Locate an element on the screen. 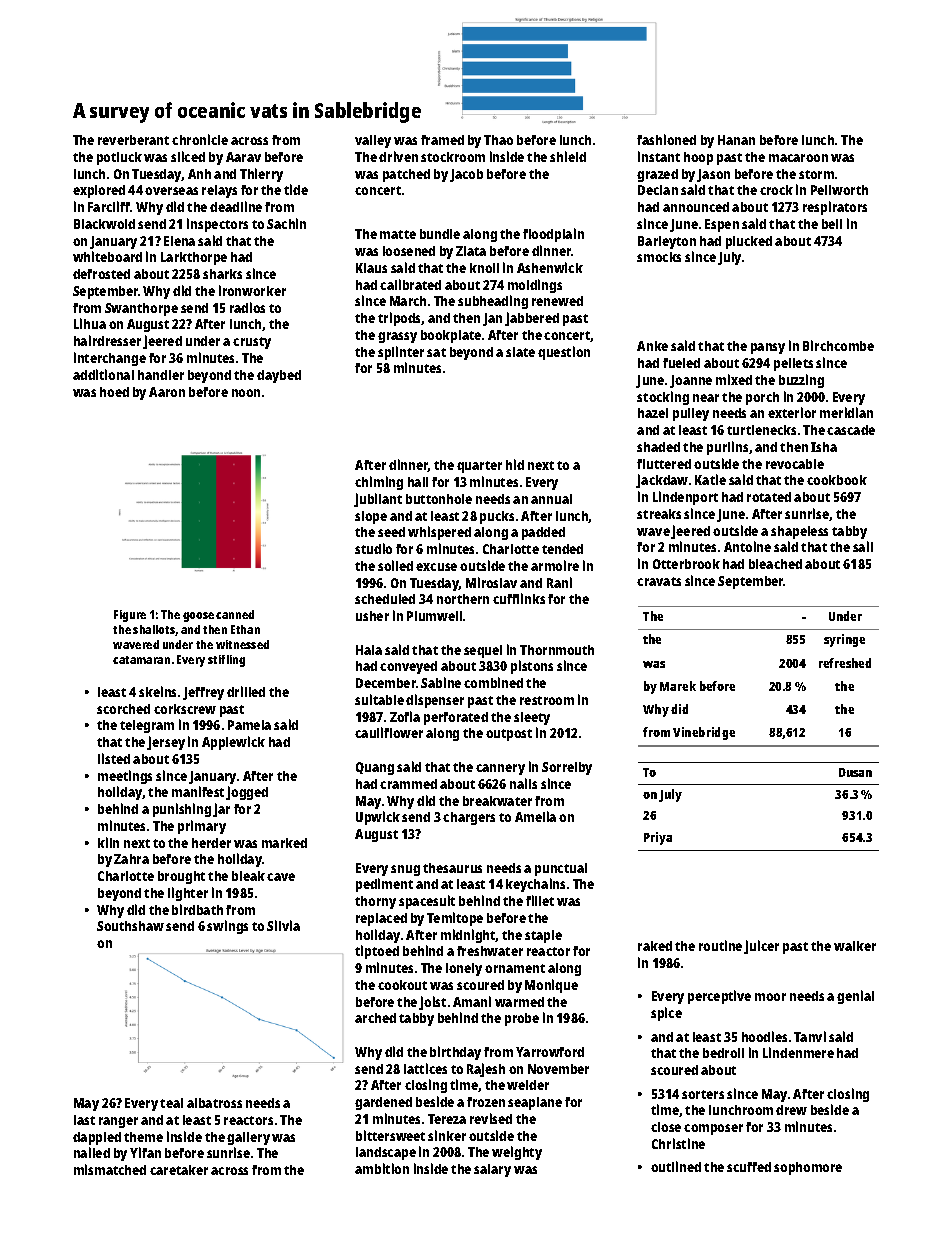 Image resolution: width=952 pixels, height=1233 pixels. ambition is located at coordinates (382, 1168).
